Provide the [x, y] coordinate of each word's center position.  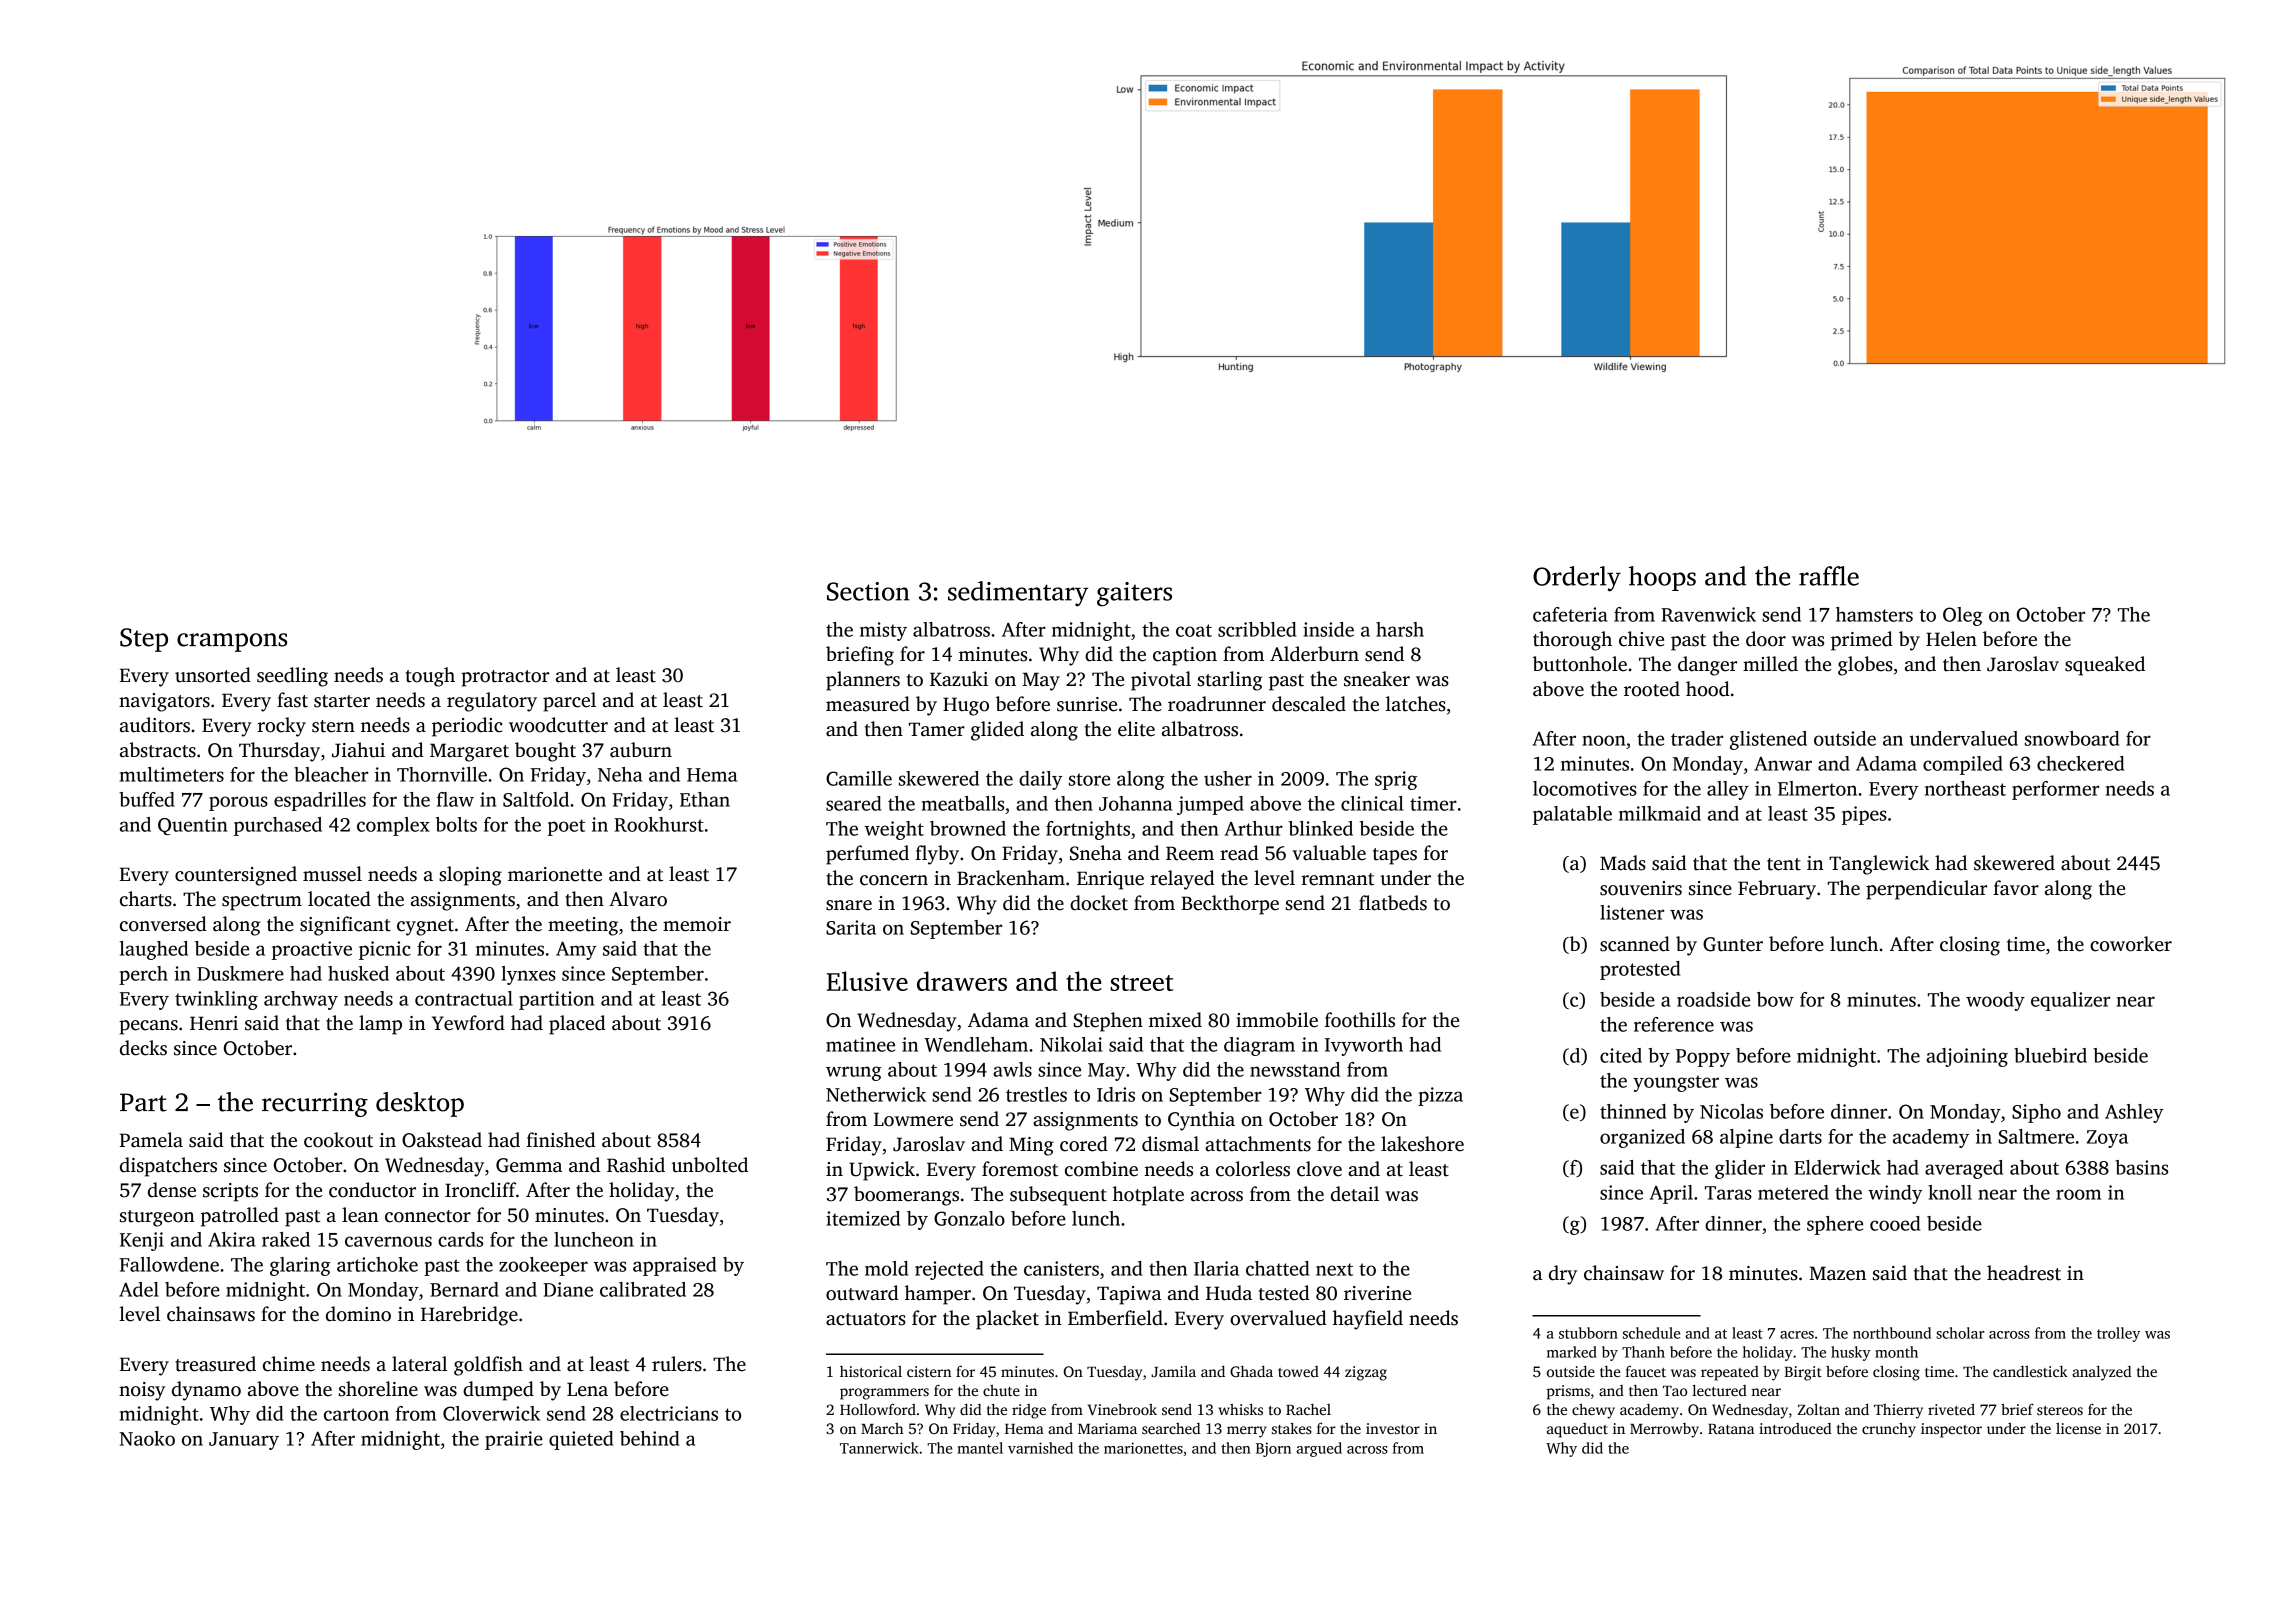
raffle [1829, 576]
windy [1895, 1194]
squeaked [2105, 666]
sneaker [1377, 679]
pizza [1440, 1096]
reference [1674, 1024]
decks [143, 1048]
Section [868, 591]
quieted [581, 1440]
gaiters [1134, 594]
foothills [1360, 1020]
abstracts [158, 750]
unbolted [710, 1165]
